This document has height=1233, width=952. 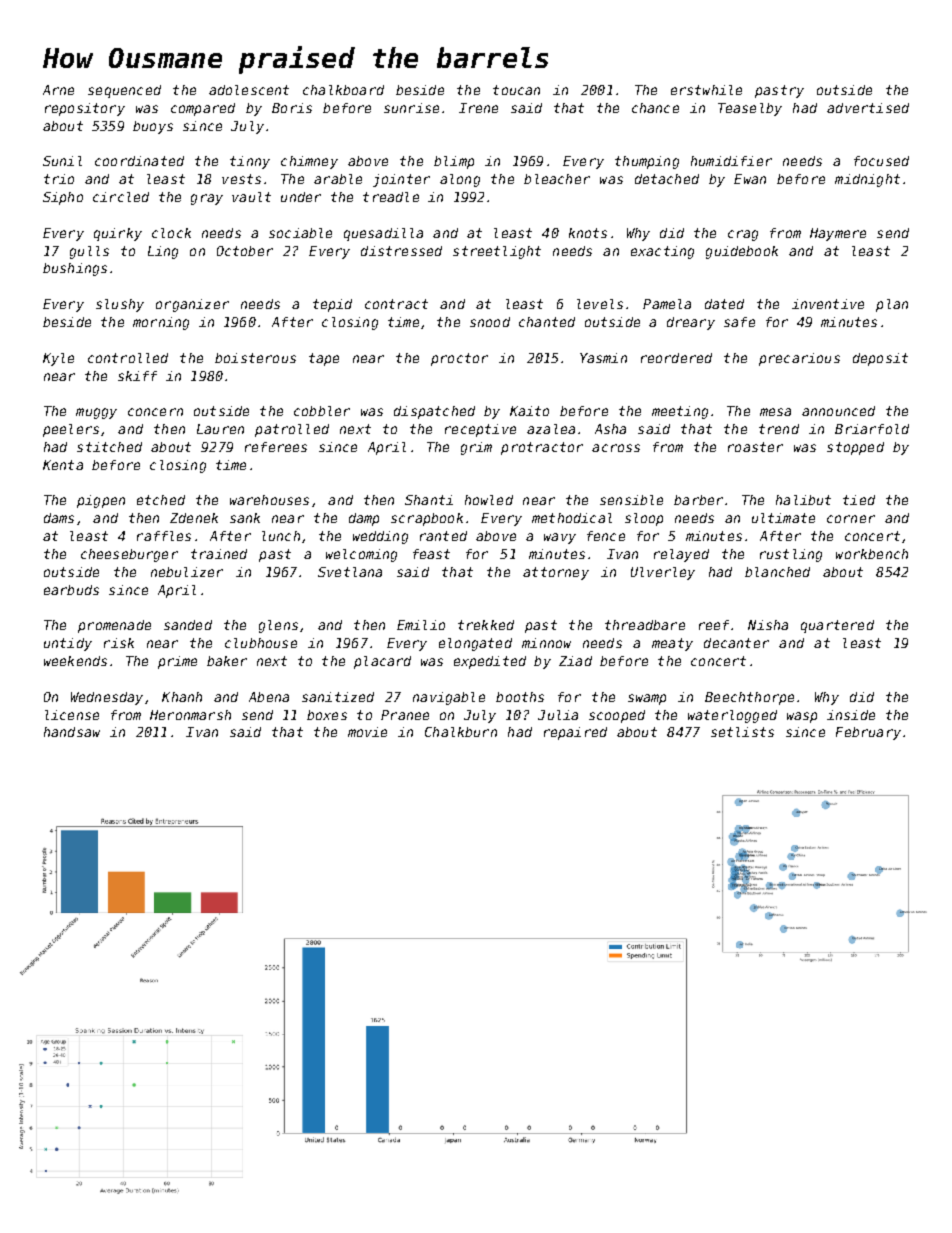 What do you see at coordinates (250, 162) in the document?
I see `tinny` at bounding box center [250, 162].
